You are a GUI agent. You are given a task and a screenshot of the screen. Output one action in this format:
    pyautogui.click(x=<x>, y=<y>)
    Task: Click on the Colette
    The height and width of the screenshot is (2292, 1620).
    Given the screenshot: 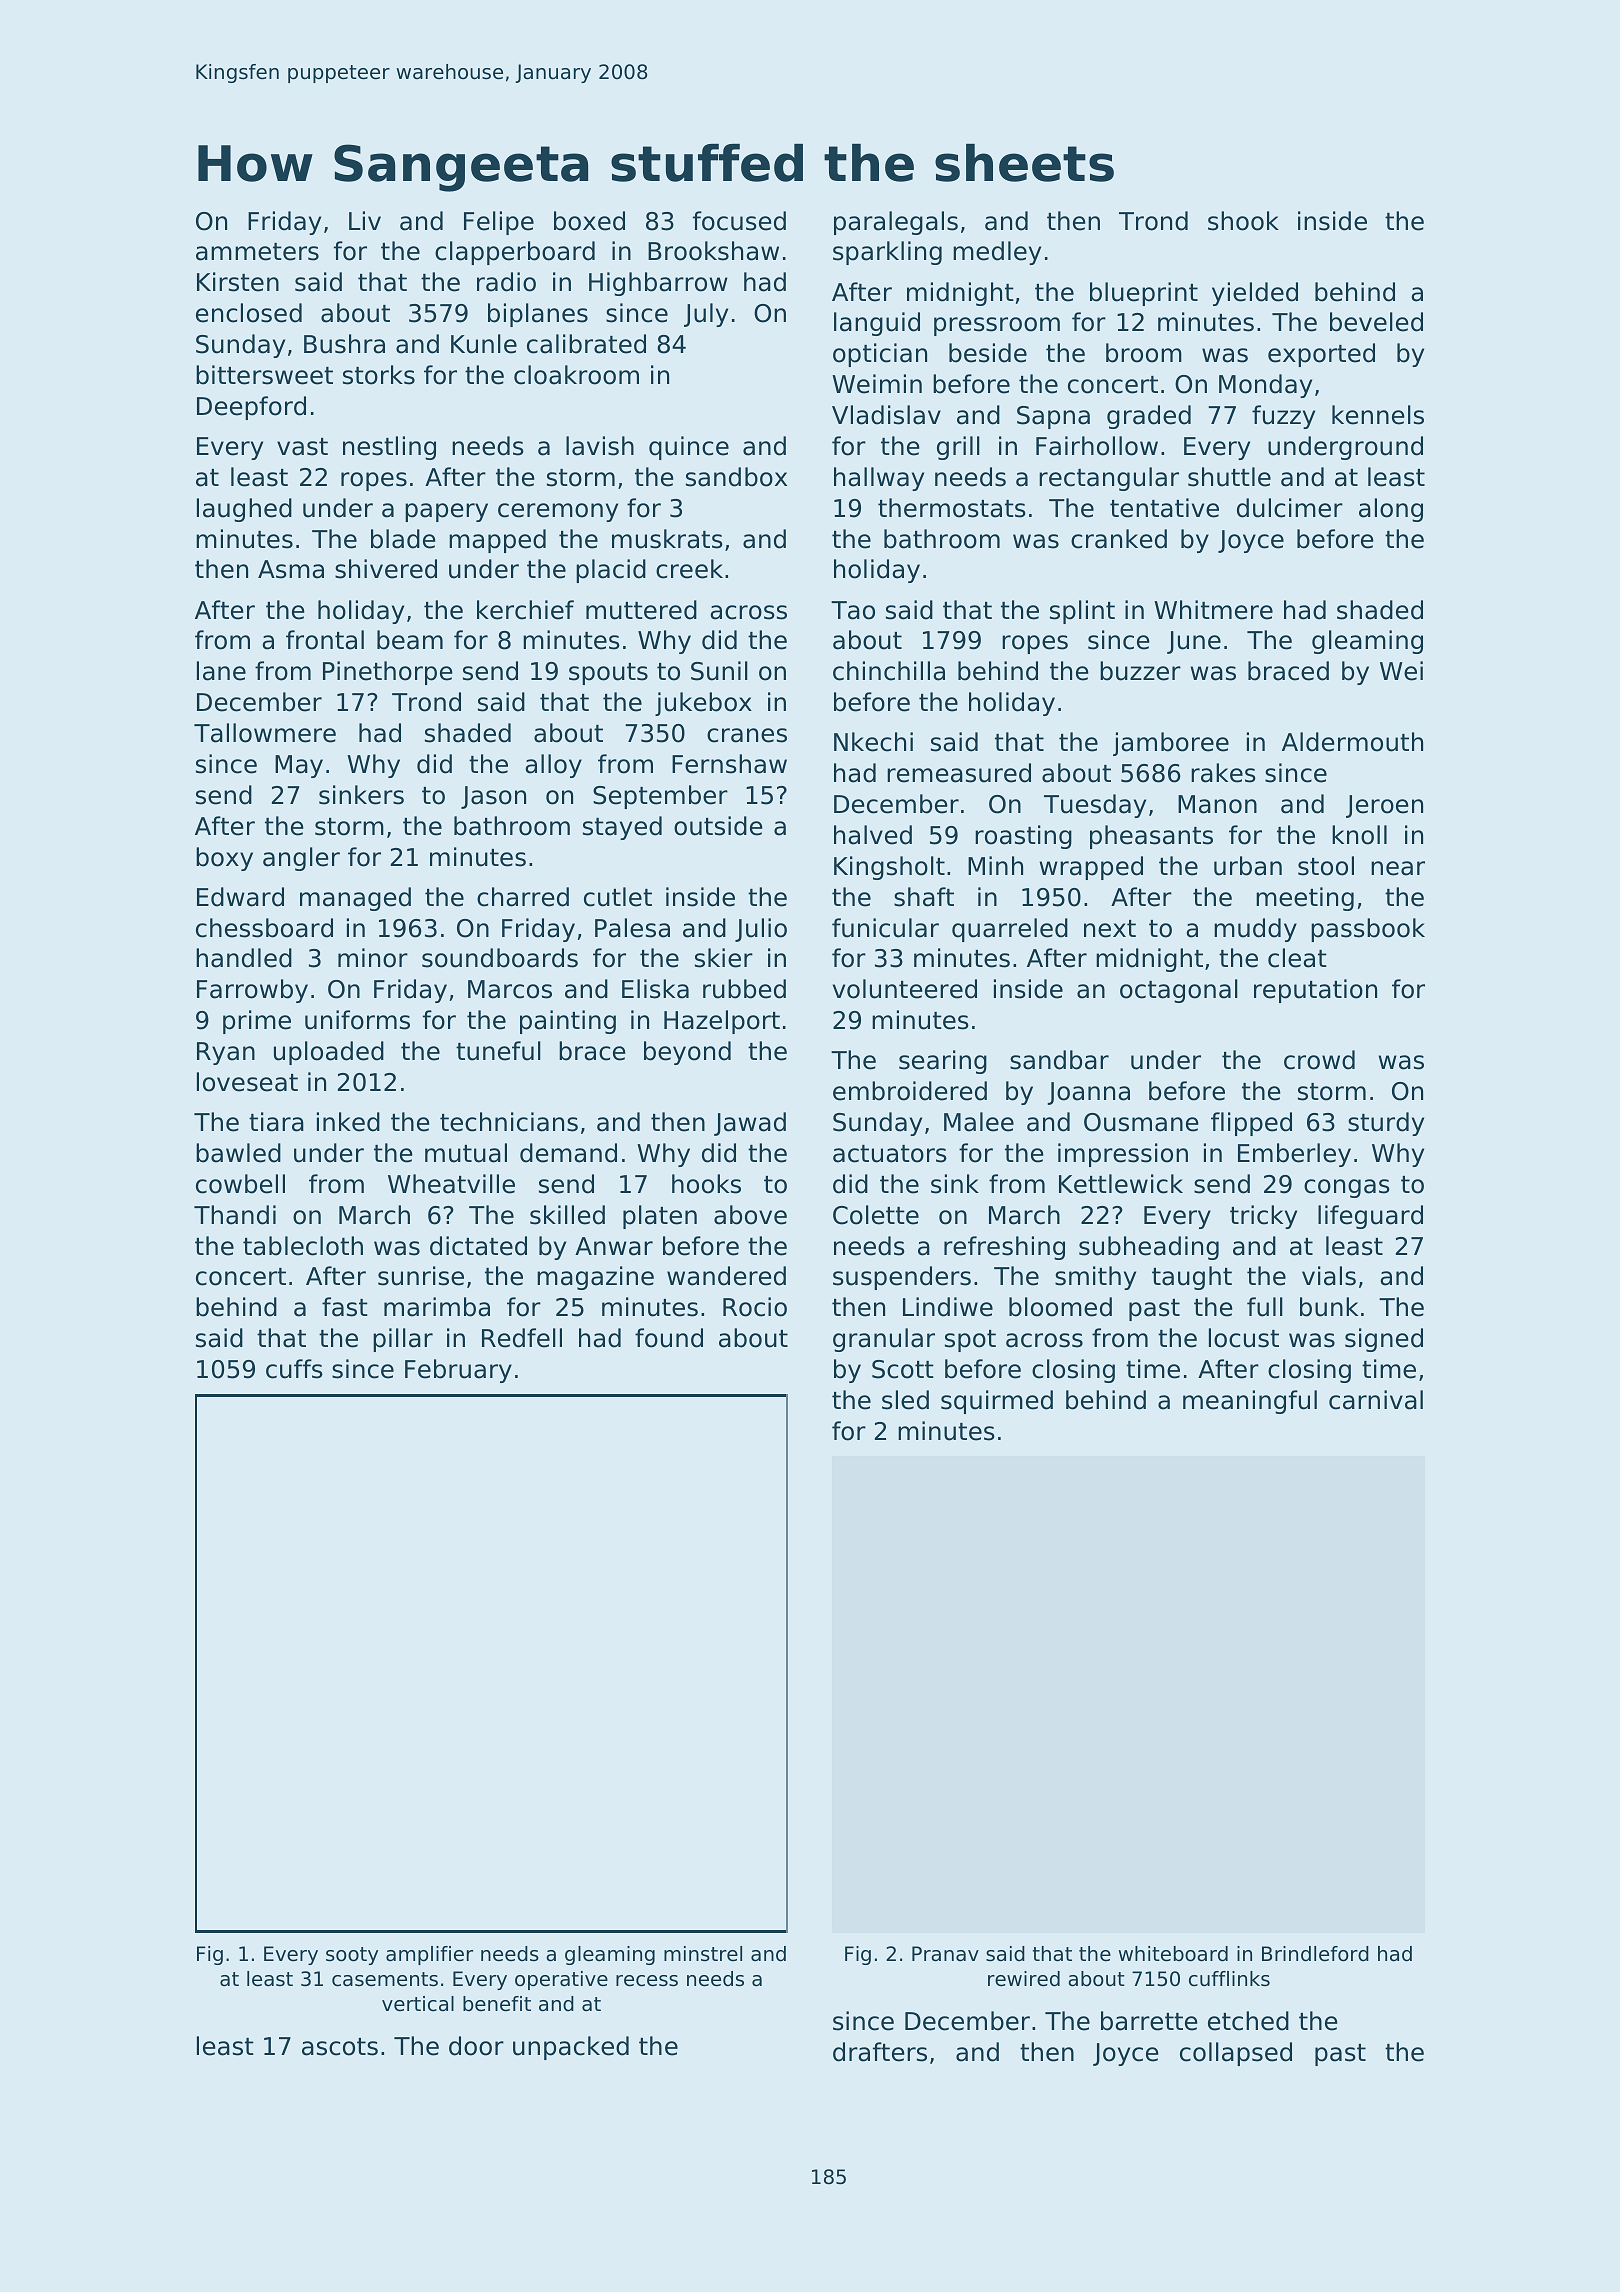 What is the action you would take?
    pyautogui.click(x=876, y=1215)
